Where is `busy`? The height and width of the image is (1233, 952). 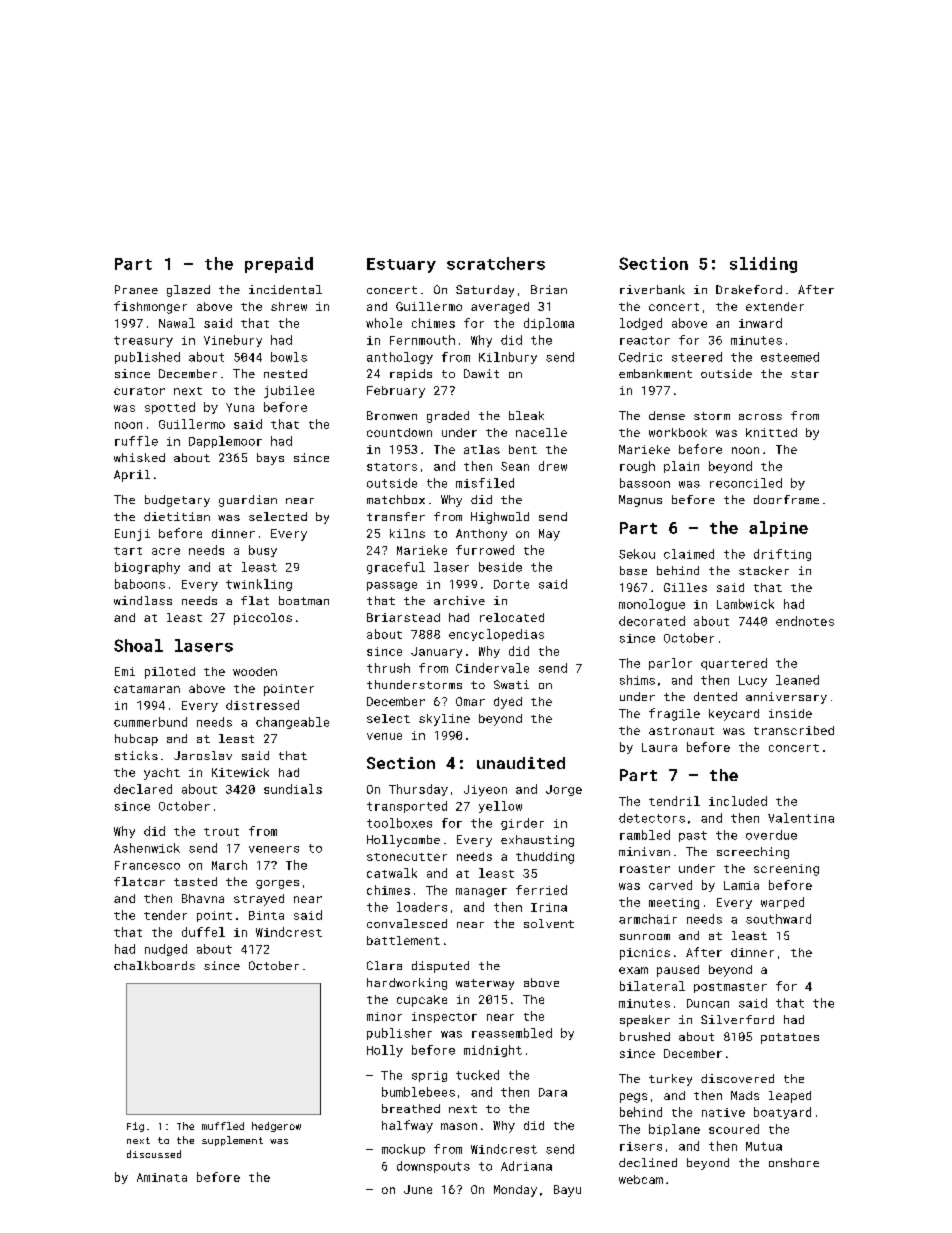
busy is located at coordinates (263, 551).
